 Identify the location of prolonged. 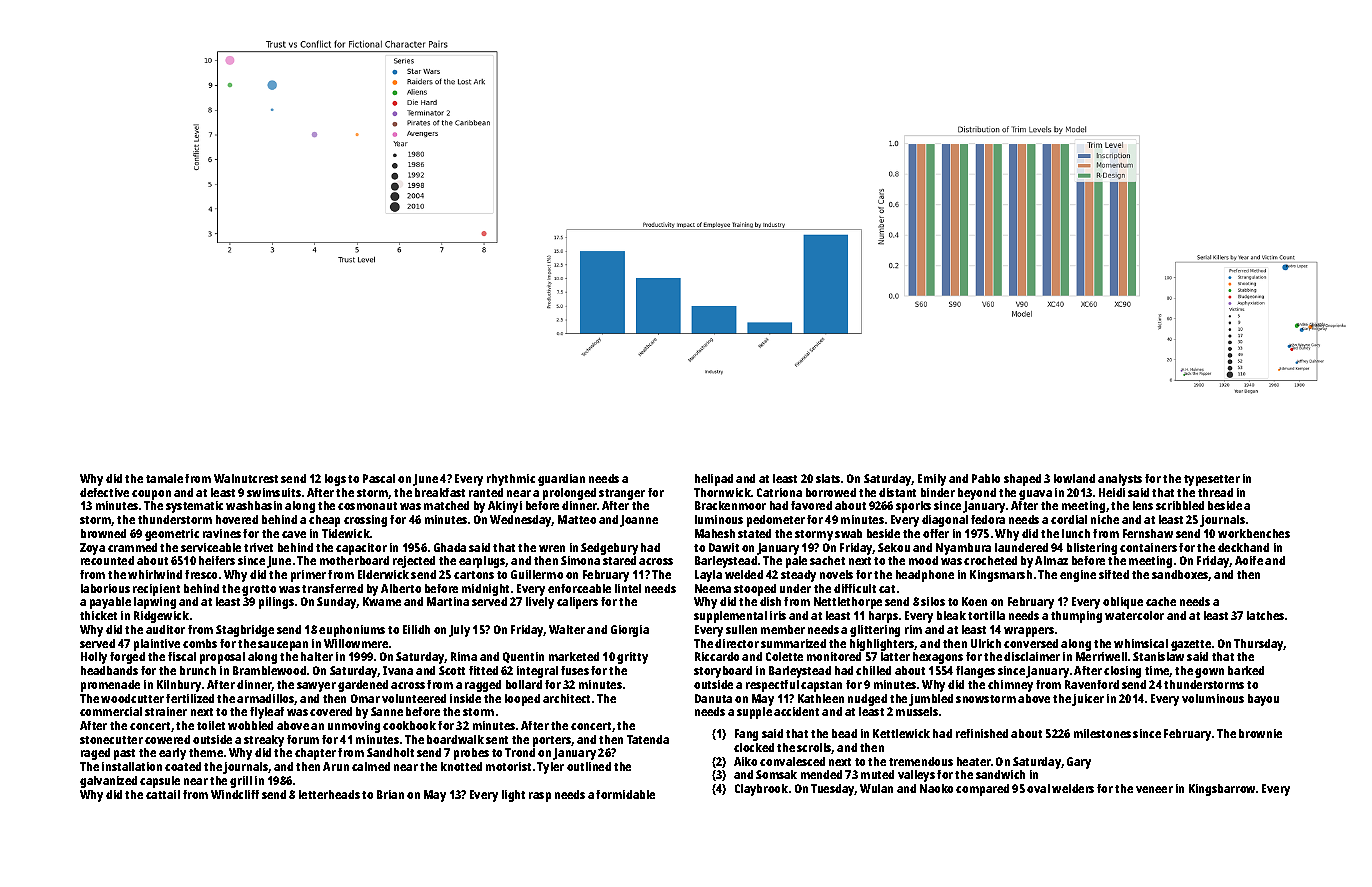
(569, 494).
